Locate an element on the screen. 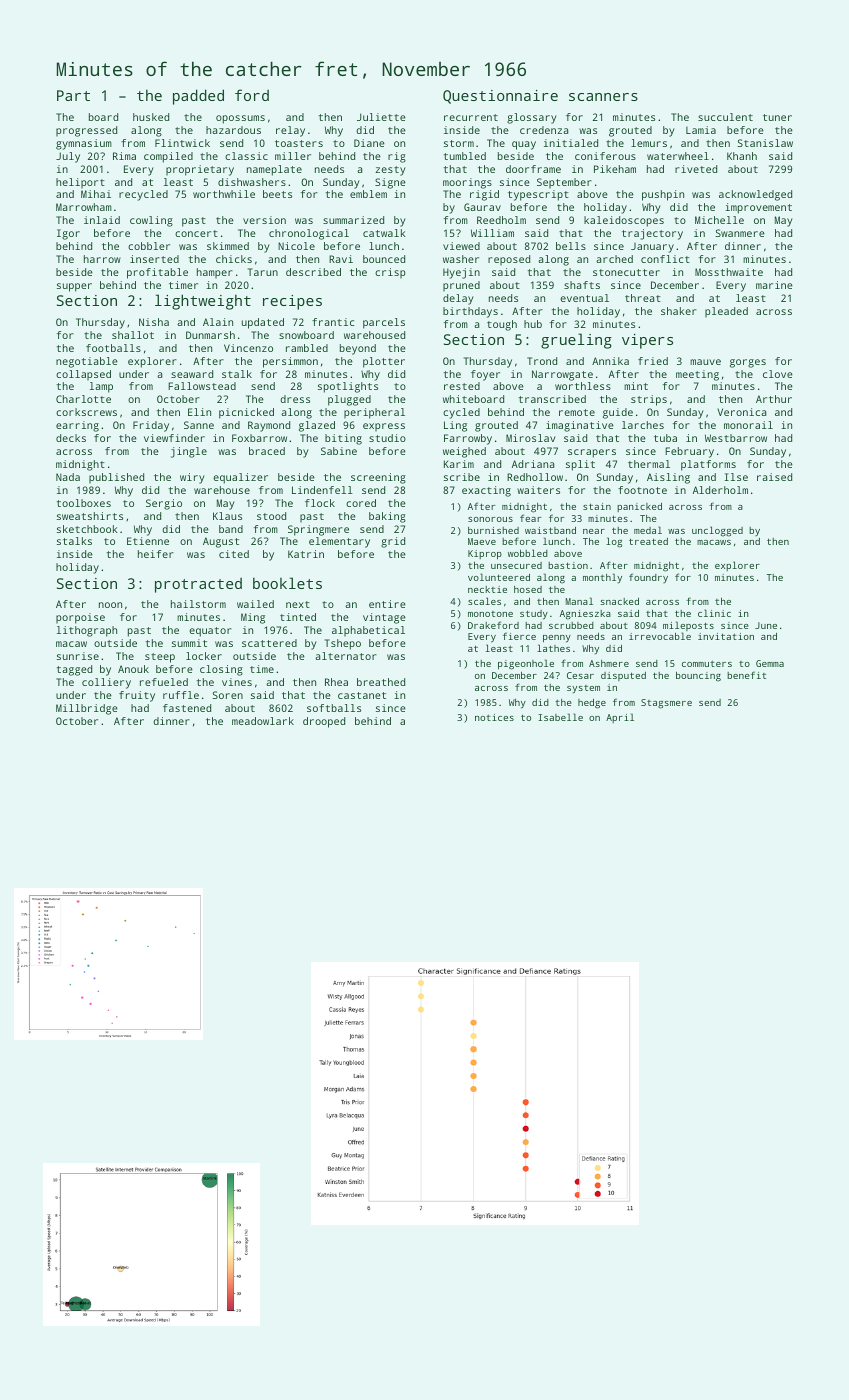 This screenshot has width=849, height=1400. recurrent is located at coordinates (471, 117).
